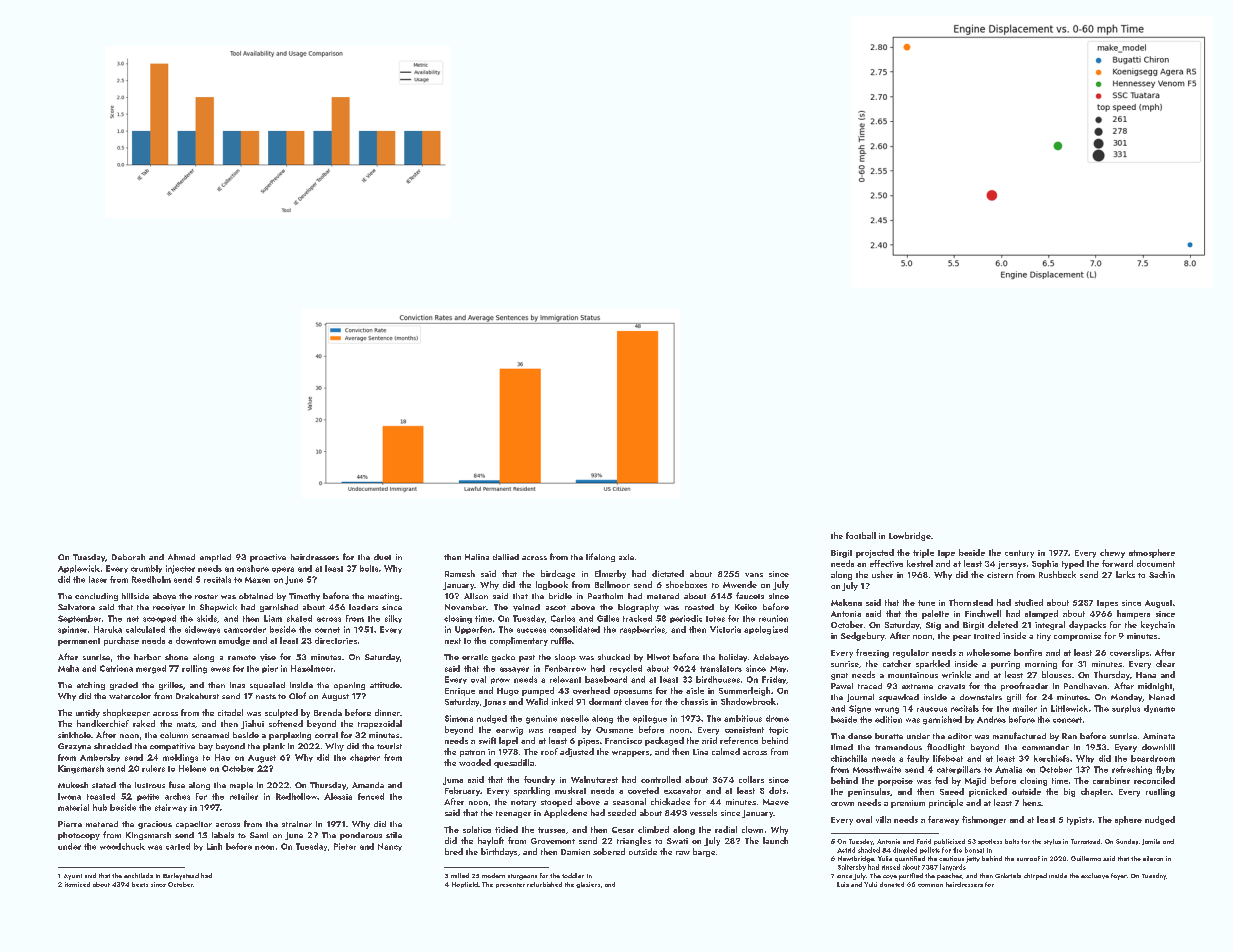  What do you see at coordinates (222, 757) in the screenshot?
I see `Hao` at bounding box center [222, 757].
